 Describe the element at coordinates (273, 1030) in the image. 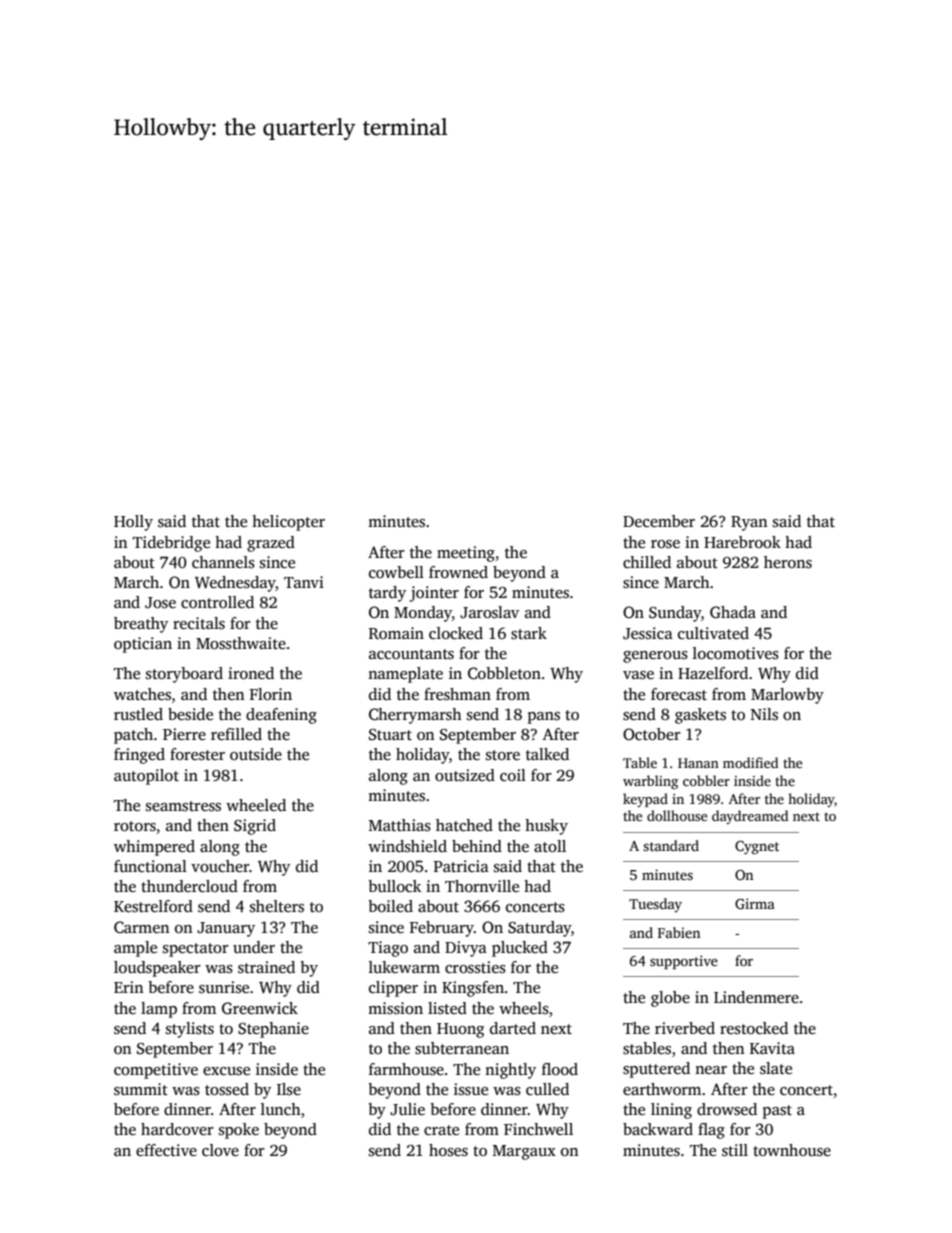

I see `Stephanie` at that location.
